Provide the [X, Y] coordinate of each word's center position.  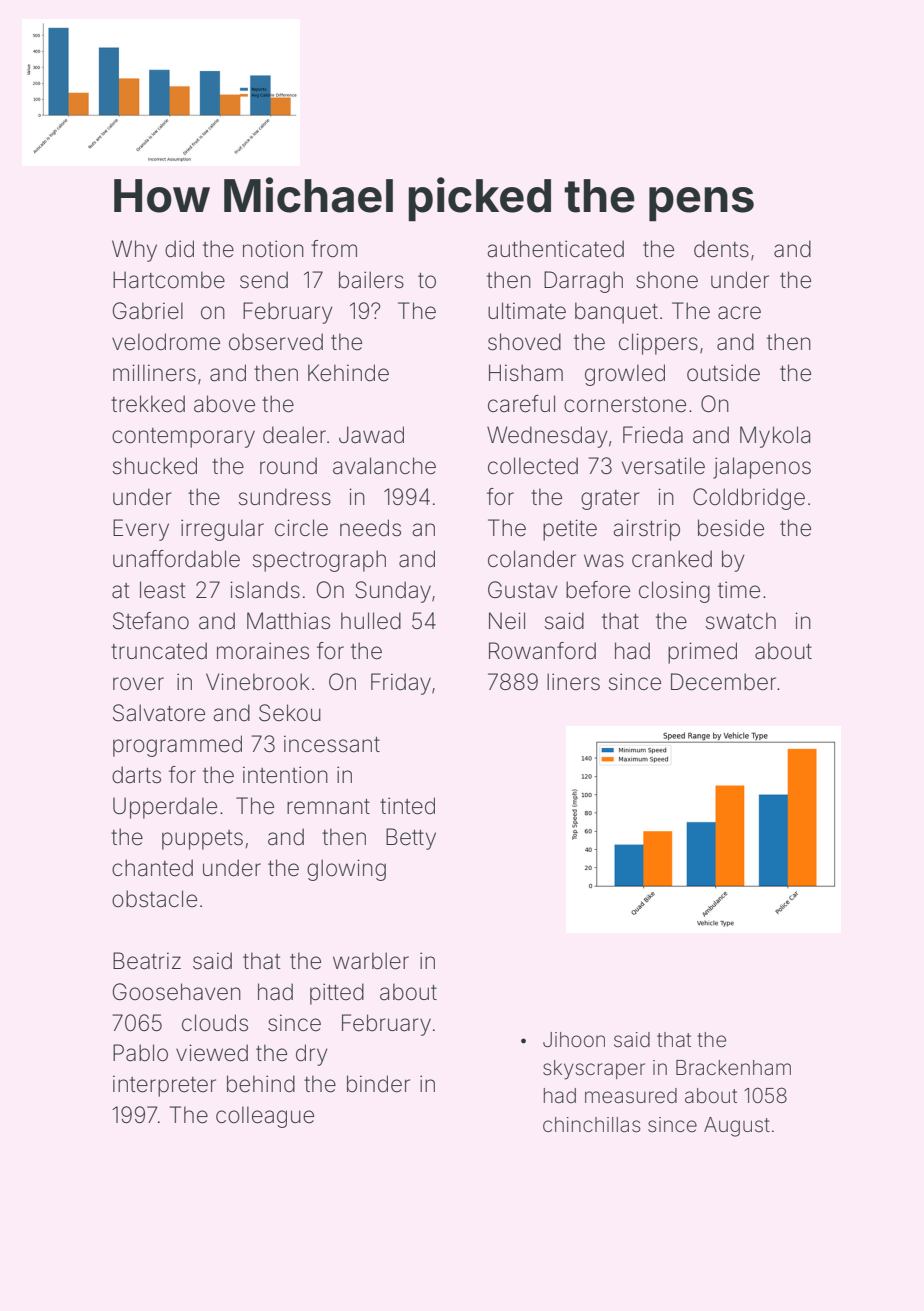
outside [723, 373]
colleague [265, 1117]
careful [521, 404]
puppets [202, 840]
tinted [407, 806]
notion [273, 249]
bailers [371, 280]
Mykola [775, 437]
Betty [411, 839]
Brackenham [733, 1068]
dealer [294, 435]
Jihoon [574, 1039]
